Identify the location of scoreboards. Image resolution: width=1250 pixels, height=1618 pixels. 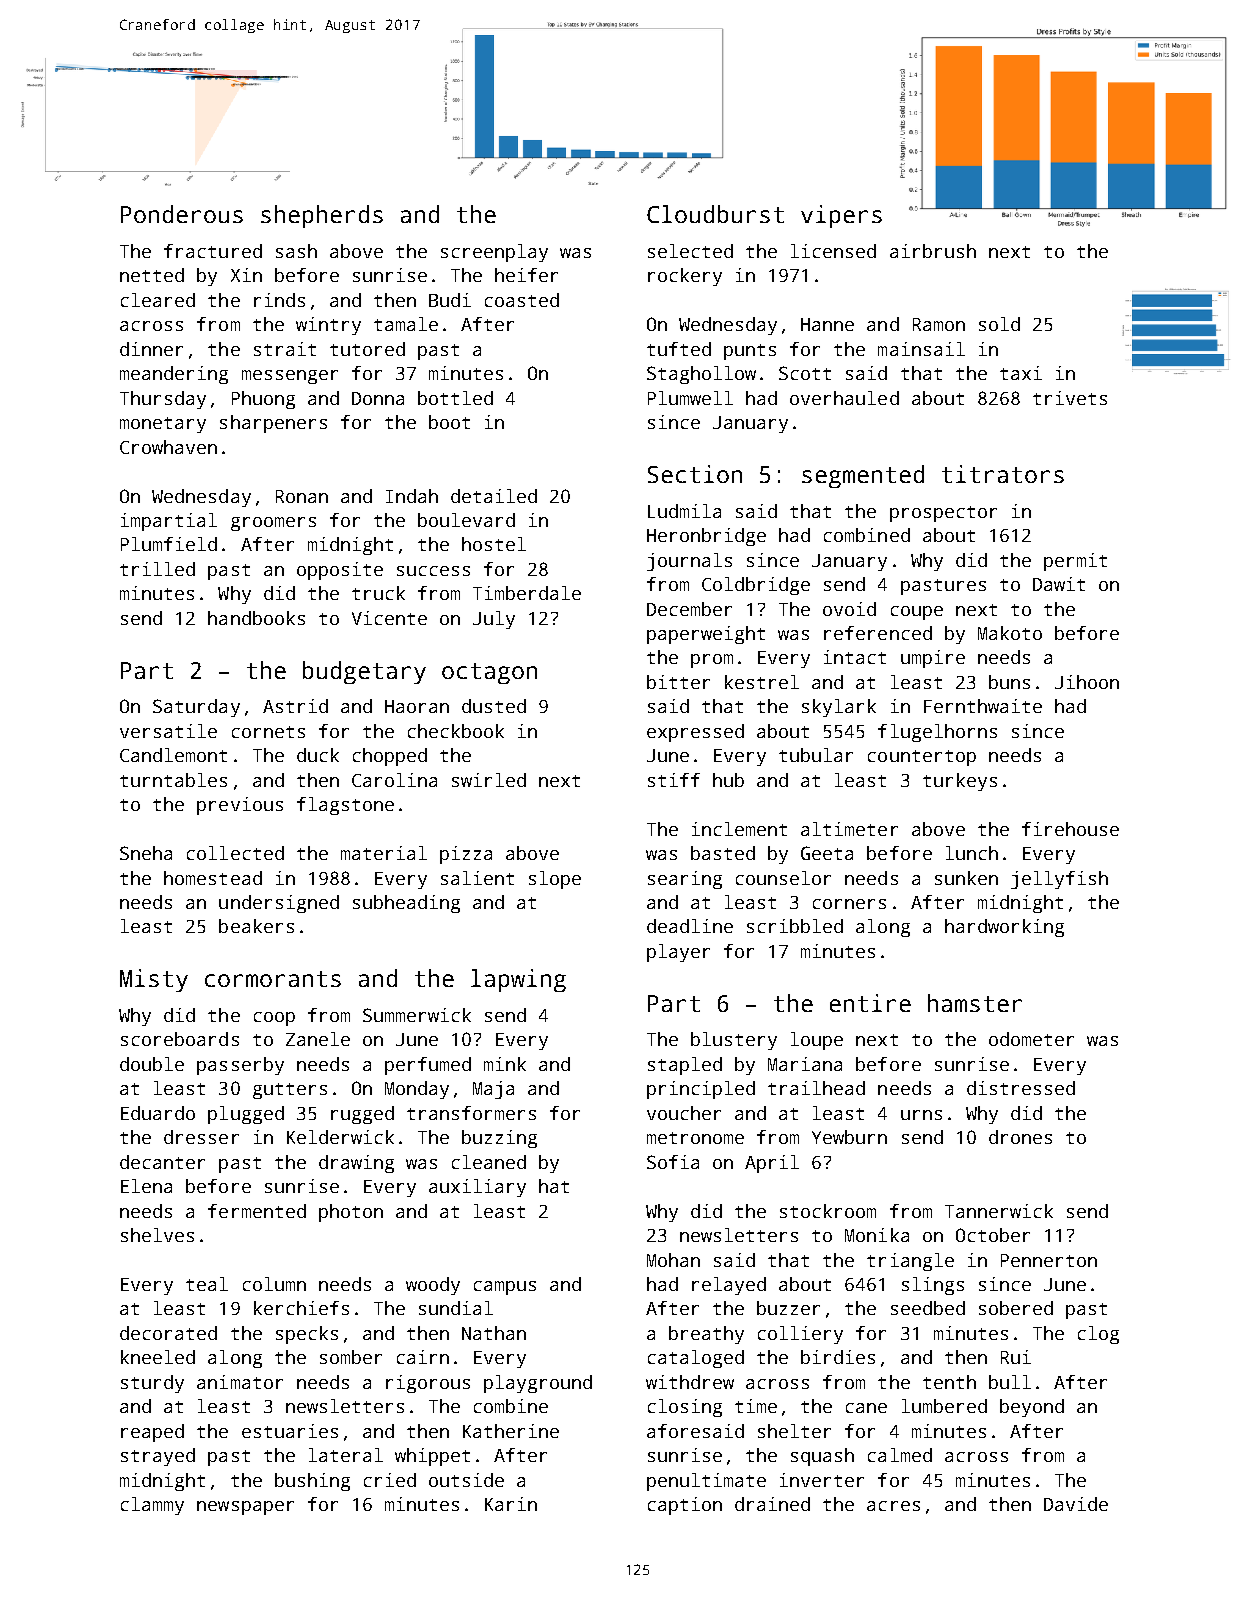
(180, 1039).
